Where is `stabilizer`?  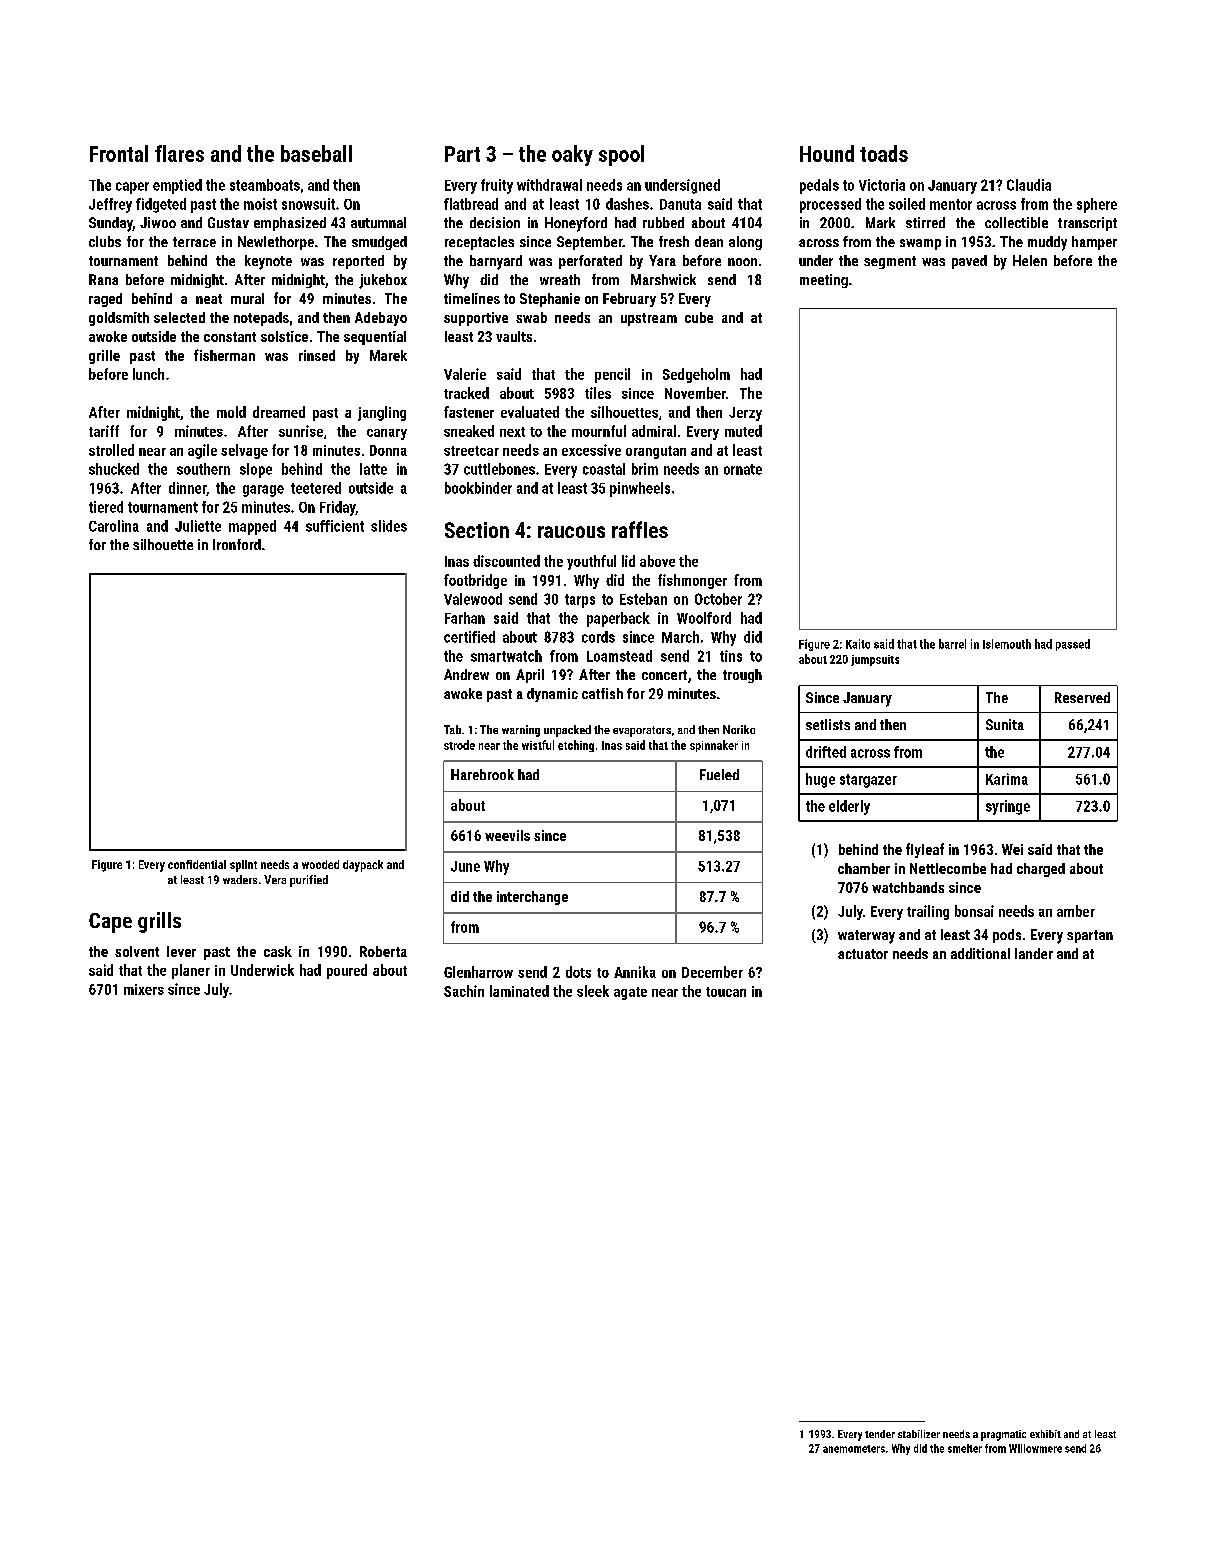 stabilizer is located at coordinates (919, 1434).
